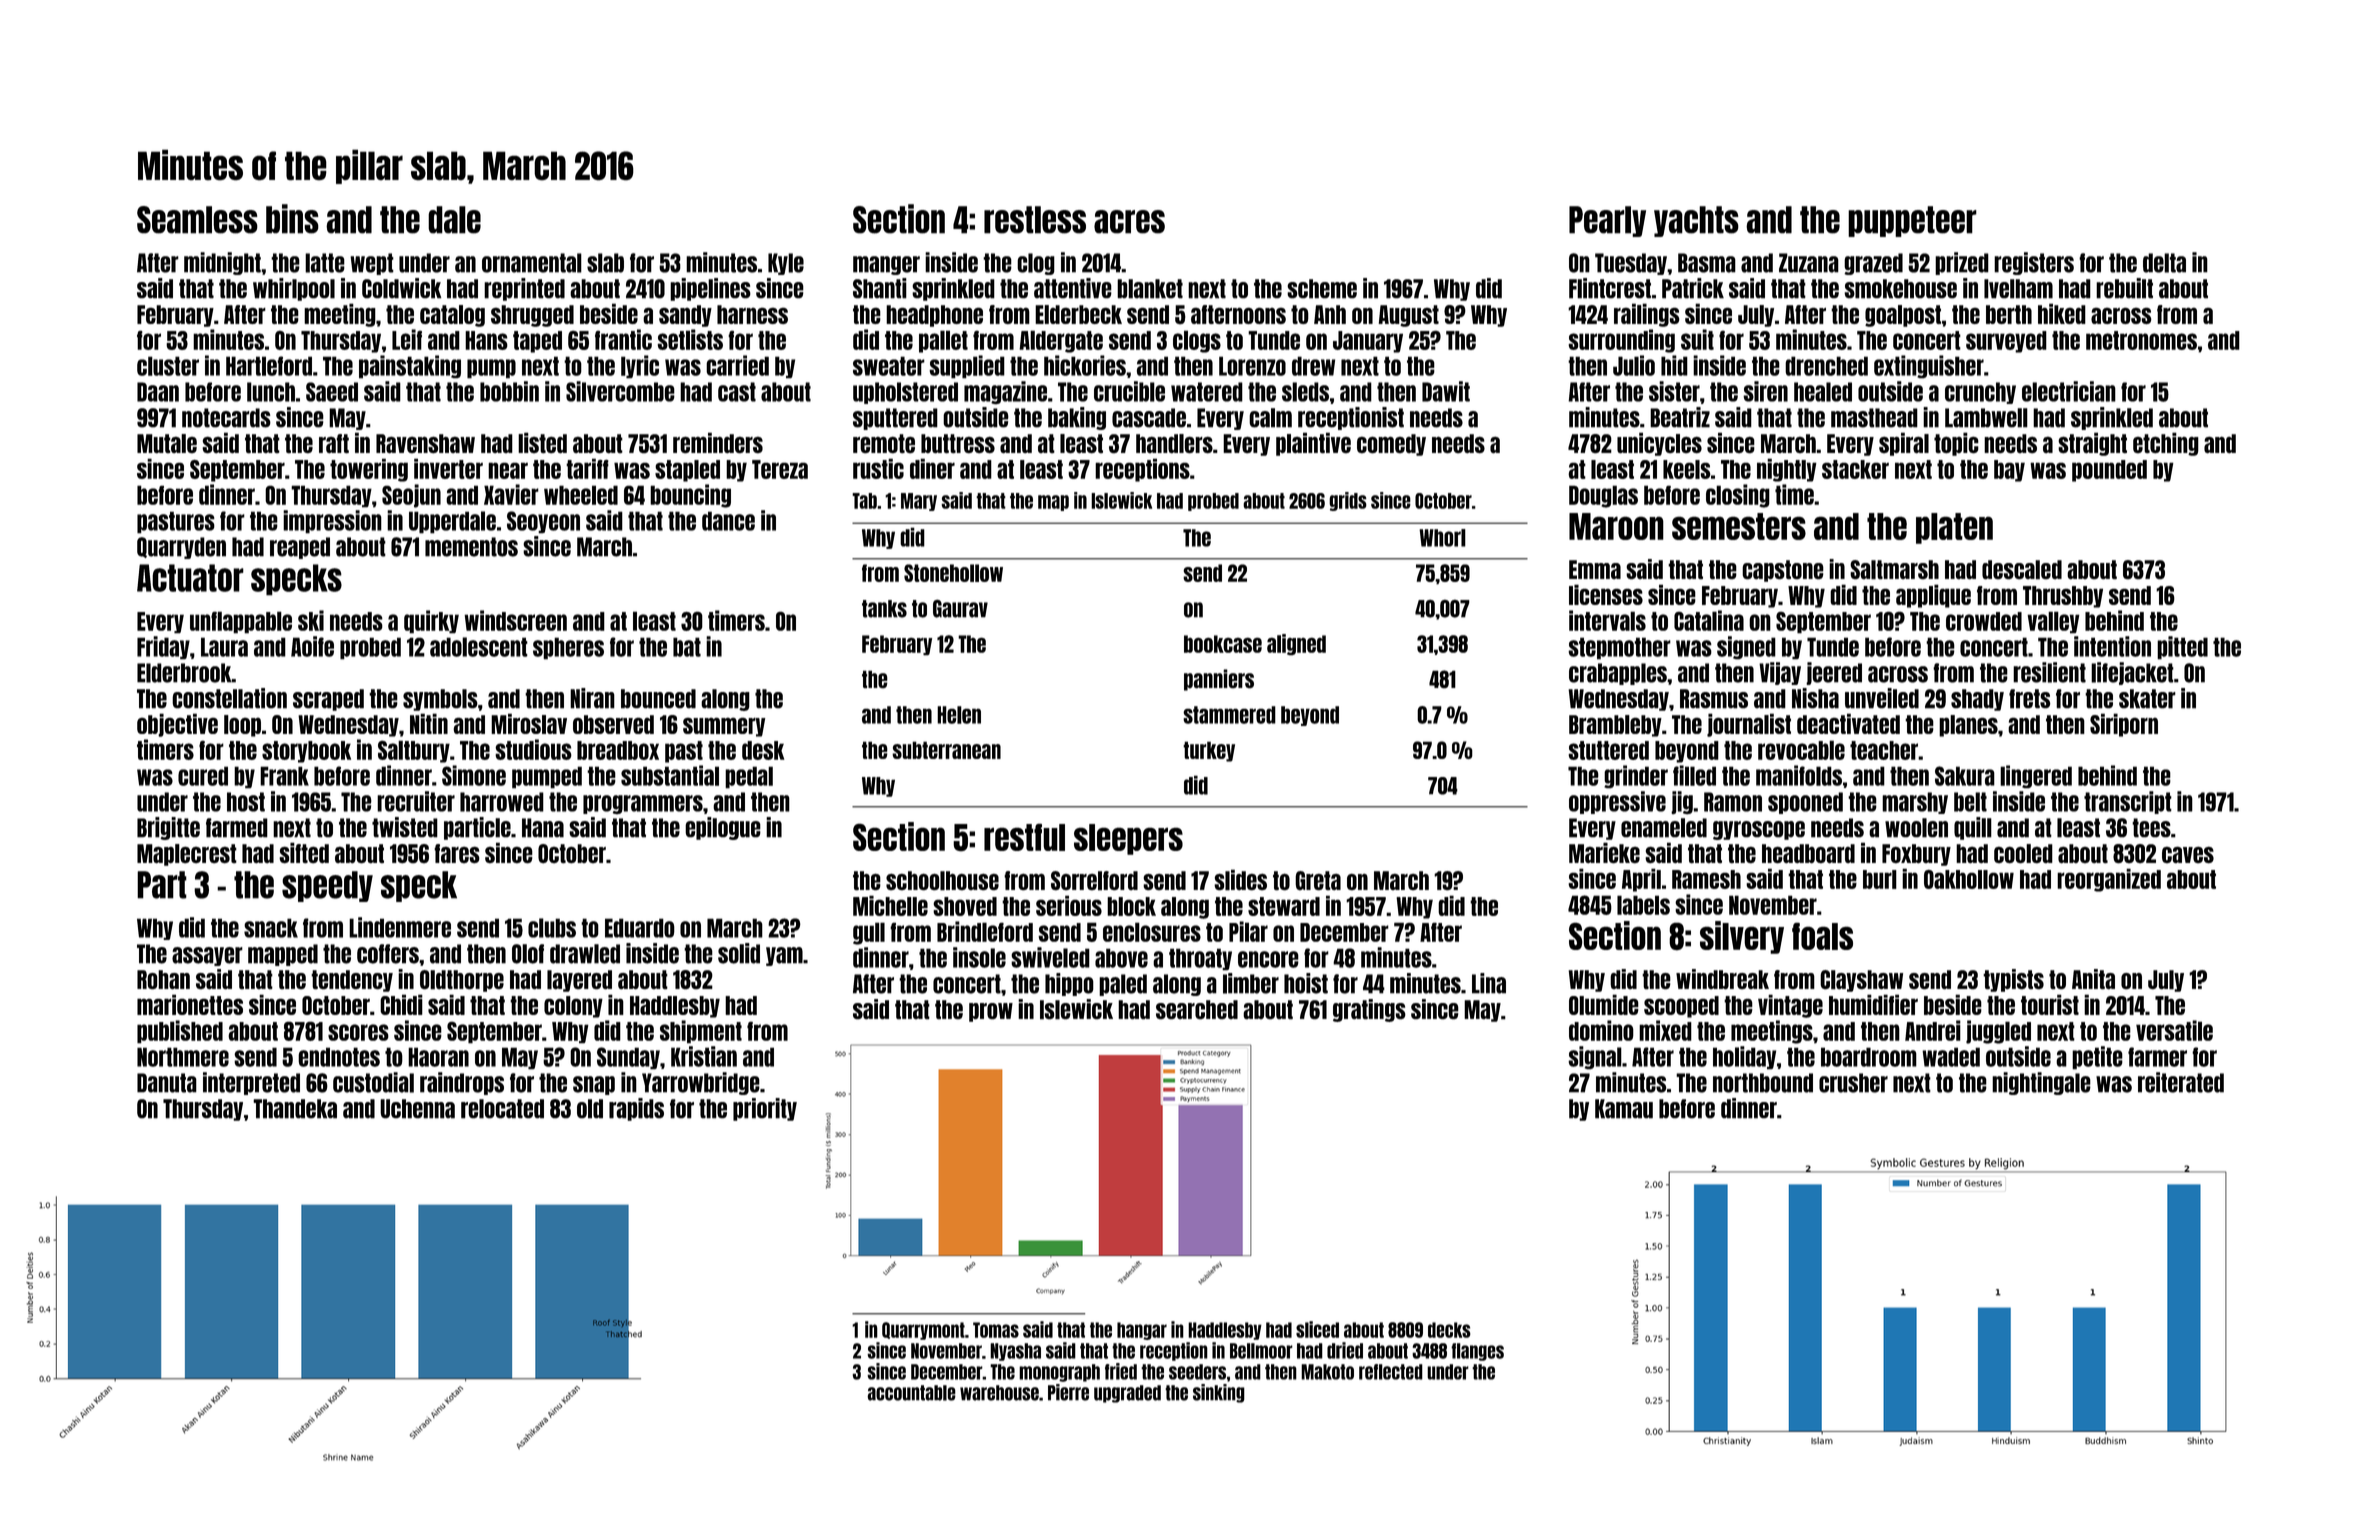  Describe the element at coordinates (224, 647) in the page. I see `Laura` at that location.
